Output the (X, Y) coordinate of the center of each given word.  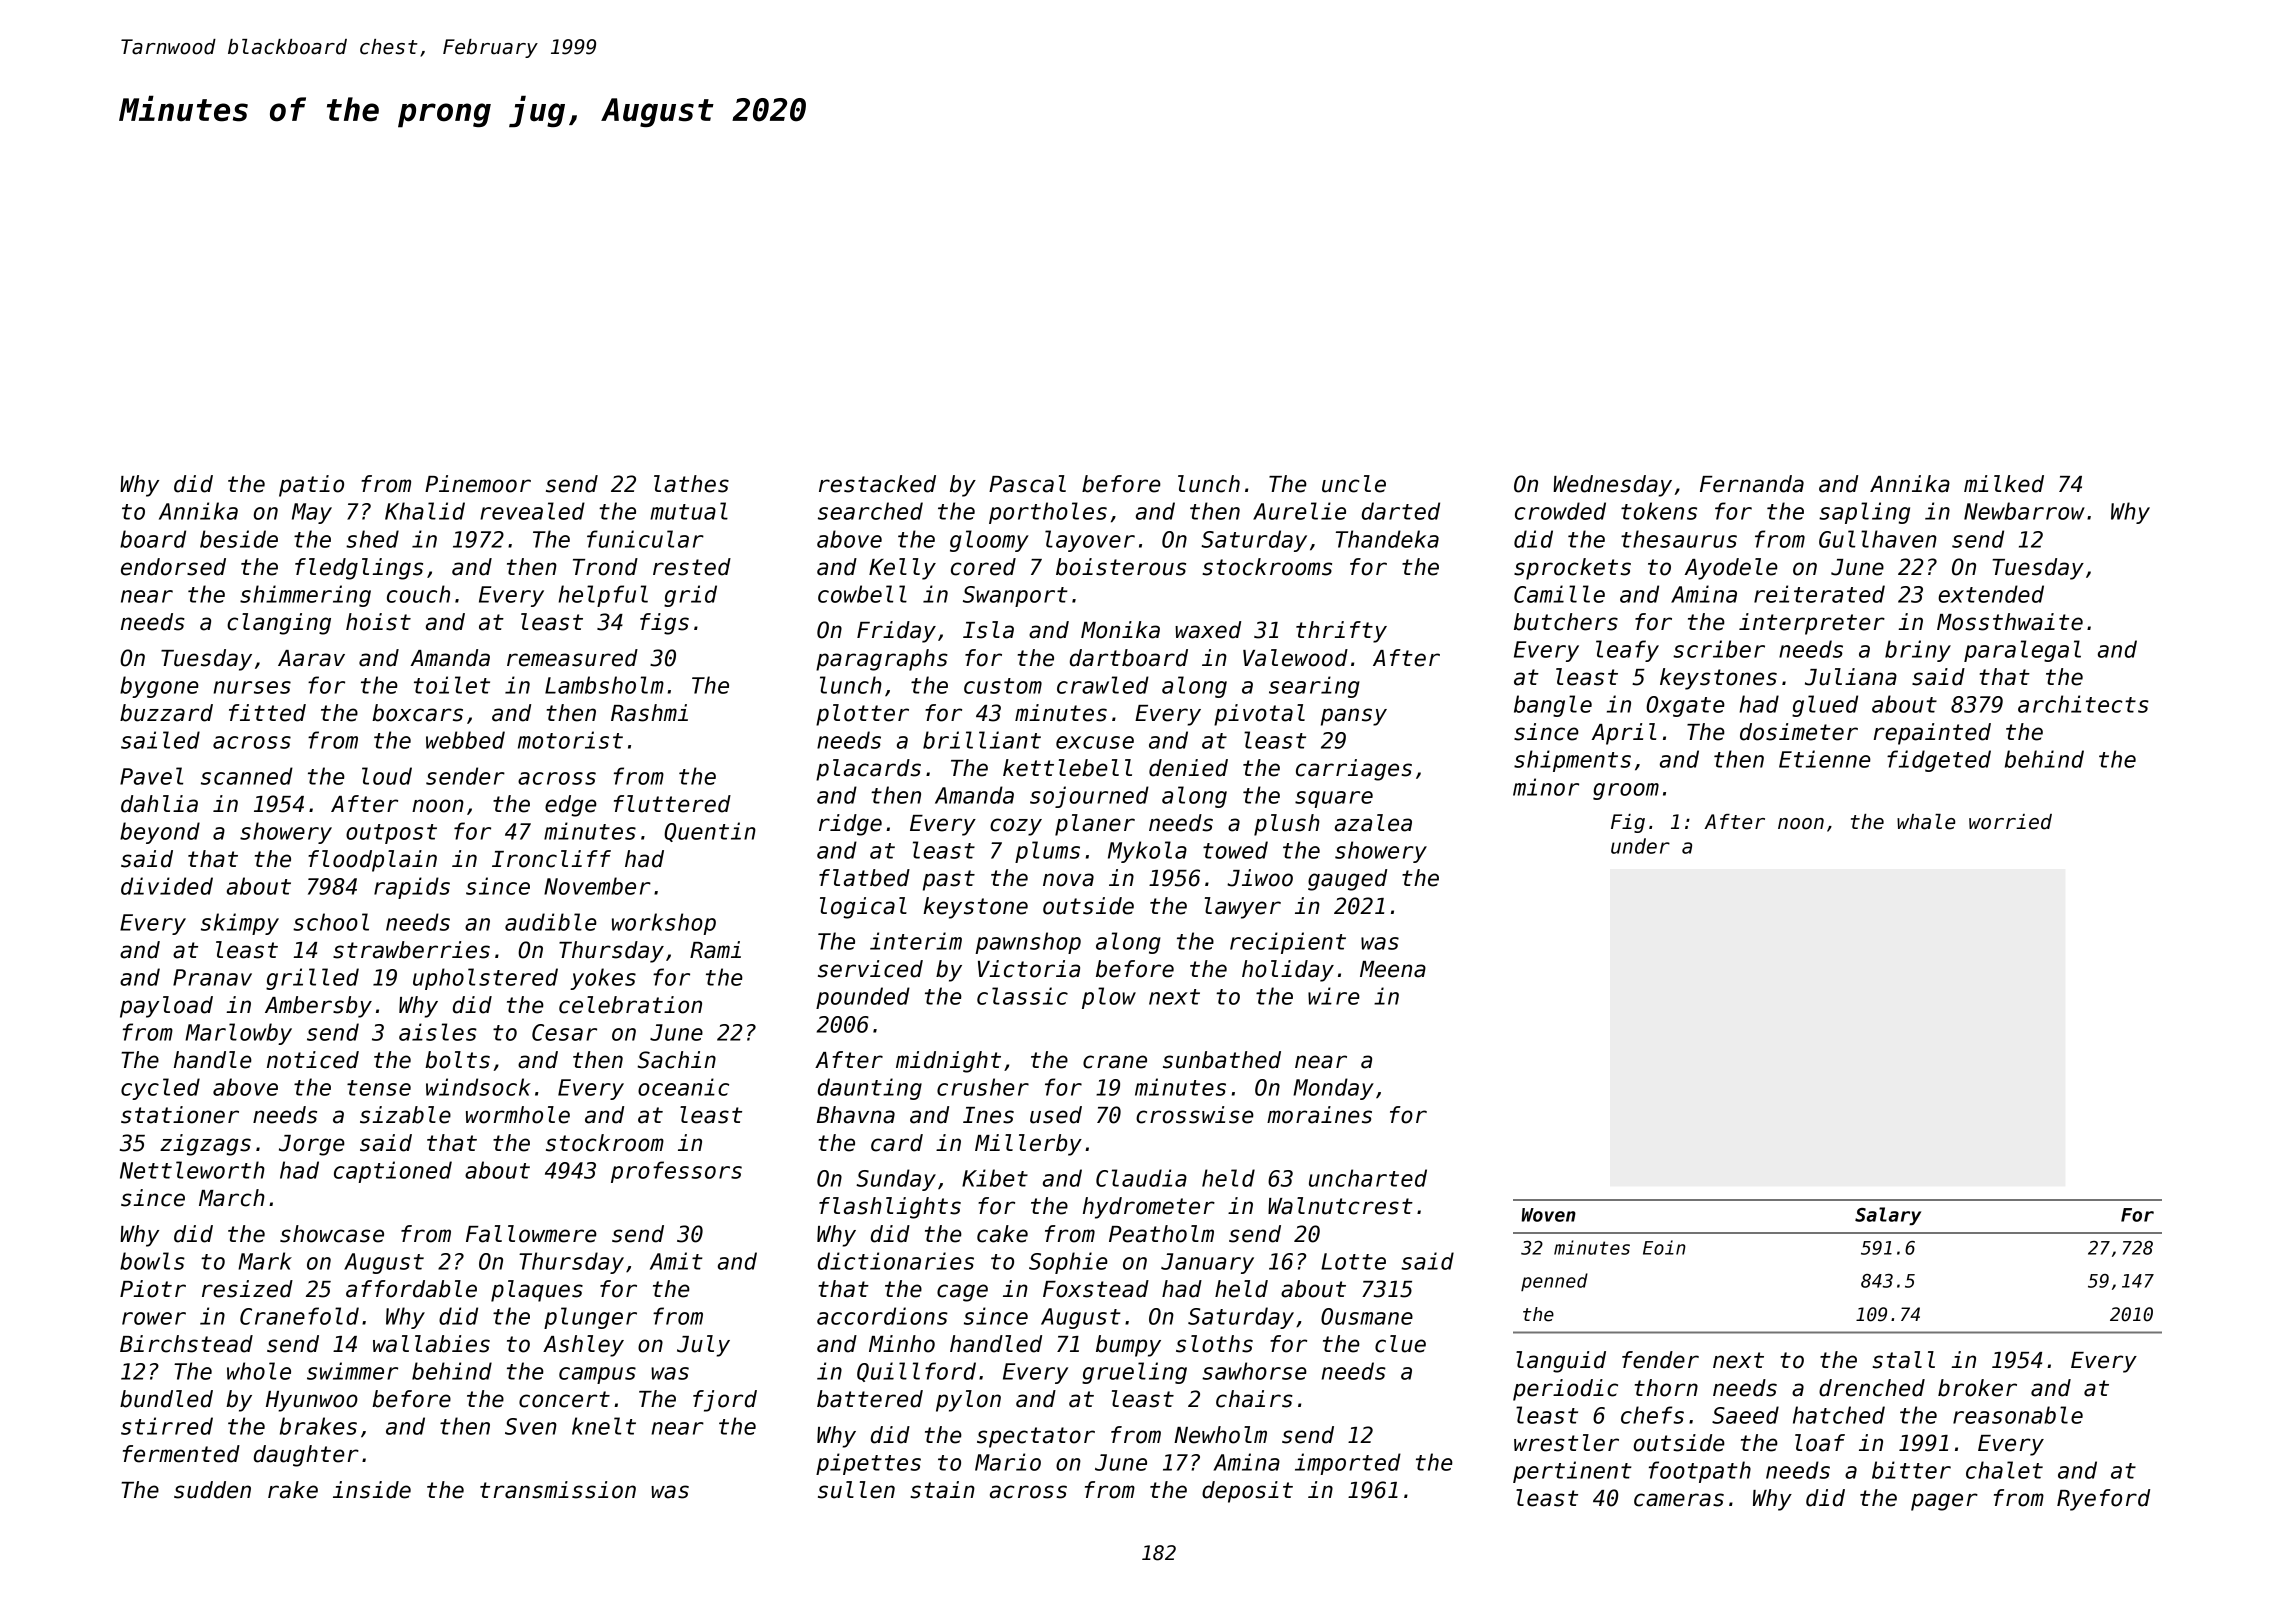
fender (1660, 1360)
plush (1287, 825)
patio (311, 486)
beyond (160, 833)
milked (2004, 484)
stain (942, 1490)
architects (2083, 704)
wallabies (431, 1344)
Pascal (1027, 484)
